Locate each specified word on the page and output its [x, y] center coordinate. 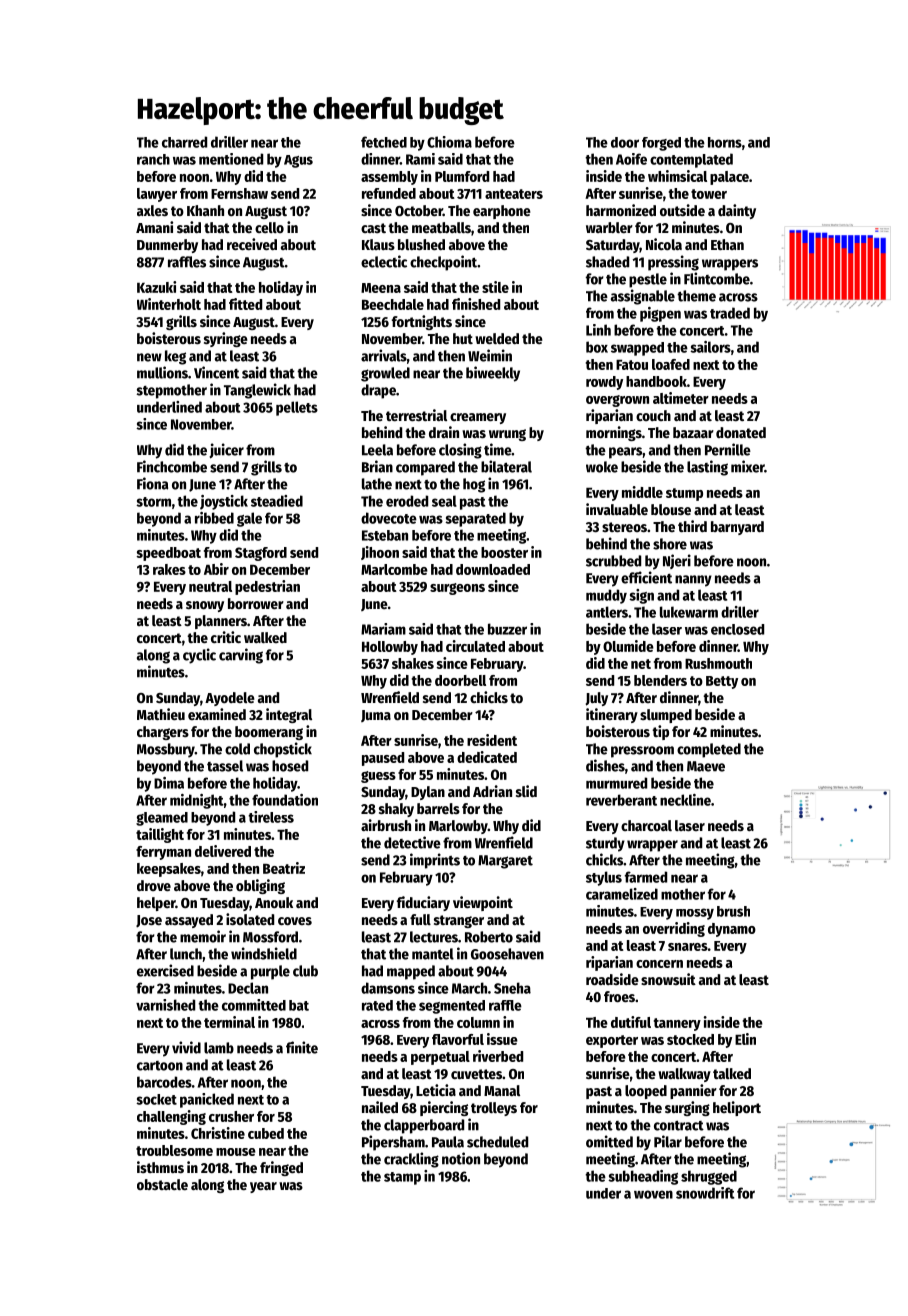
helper [156, 904]
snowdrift [705, 1193]
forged [661, 144]
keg [175, 357]
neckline [685, 800]
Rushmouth [718, 663]
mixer [747, 466]
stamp [402, 1178]
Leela [377, 450]
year [263, 1187]
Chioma [449, 142]
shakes [413, 663]
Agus [298, 161]
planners [221, 622]
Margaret [505, 862]
